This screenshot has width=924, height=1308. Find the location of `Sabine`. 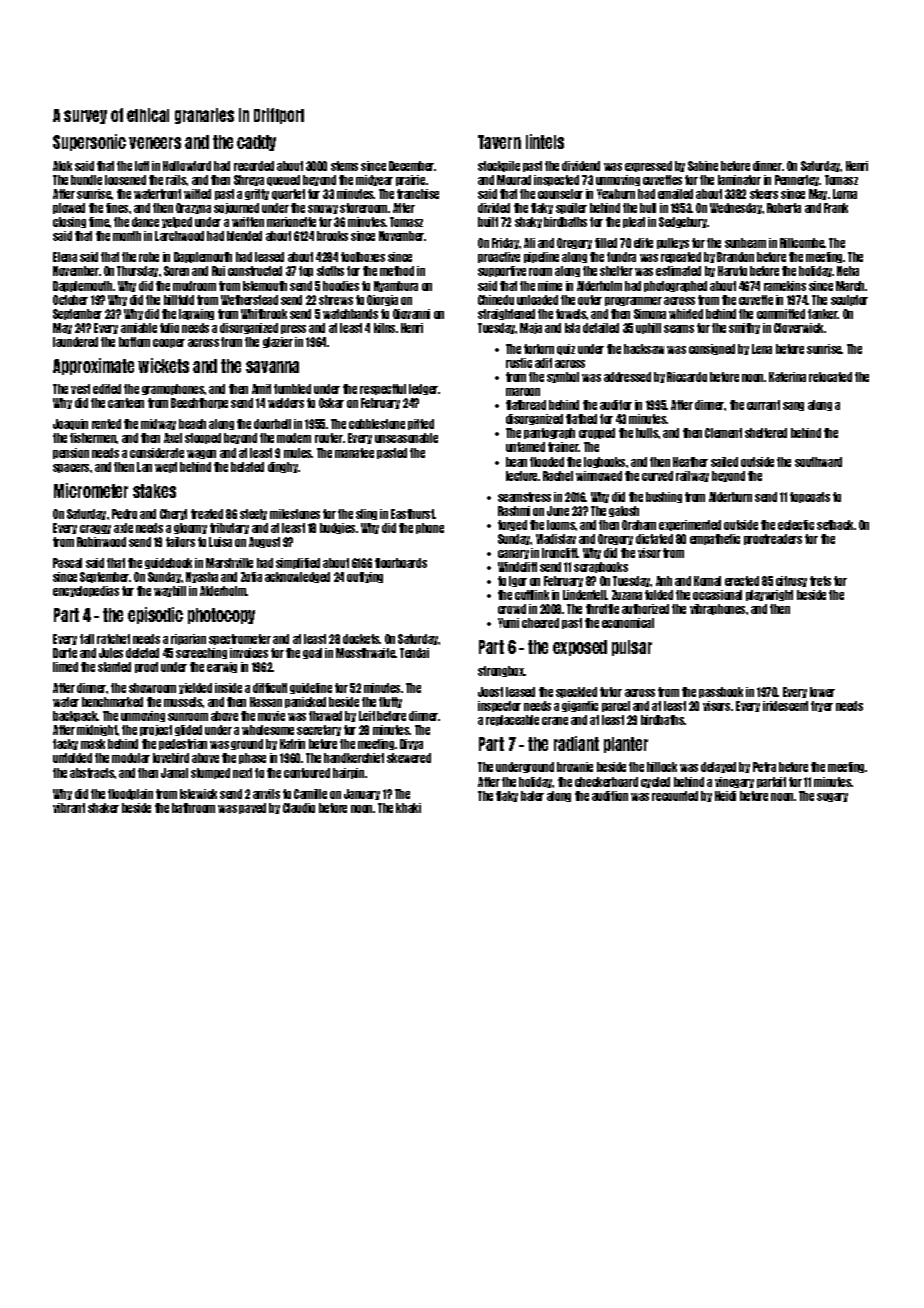

Sabine is located at coordinates (703, 166).
